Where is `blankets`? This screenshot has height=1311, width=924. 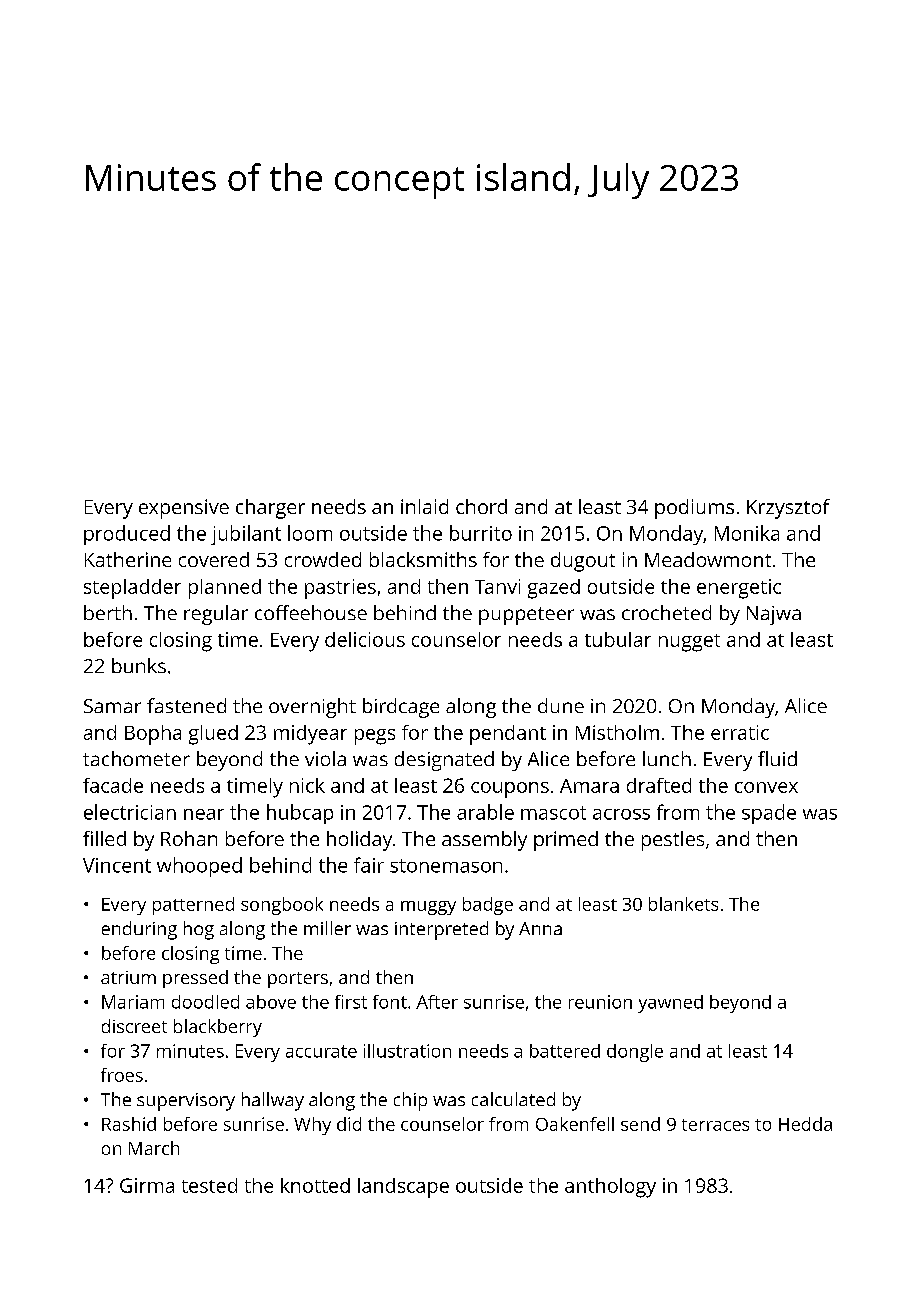 blankets is located at coordinates (683, 904).
